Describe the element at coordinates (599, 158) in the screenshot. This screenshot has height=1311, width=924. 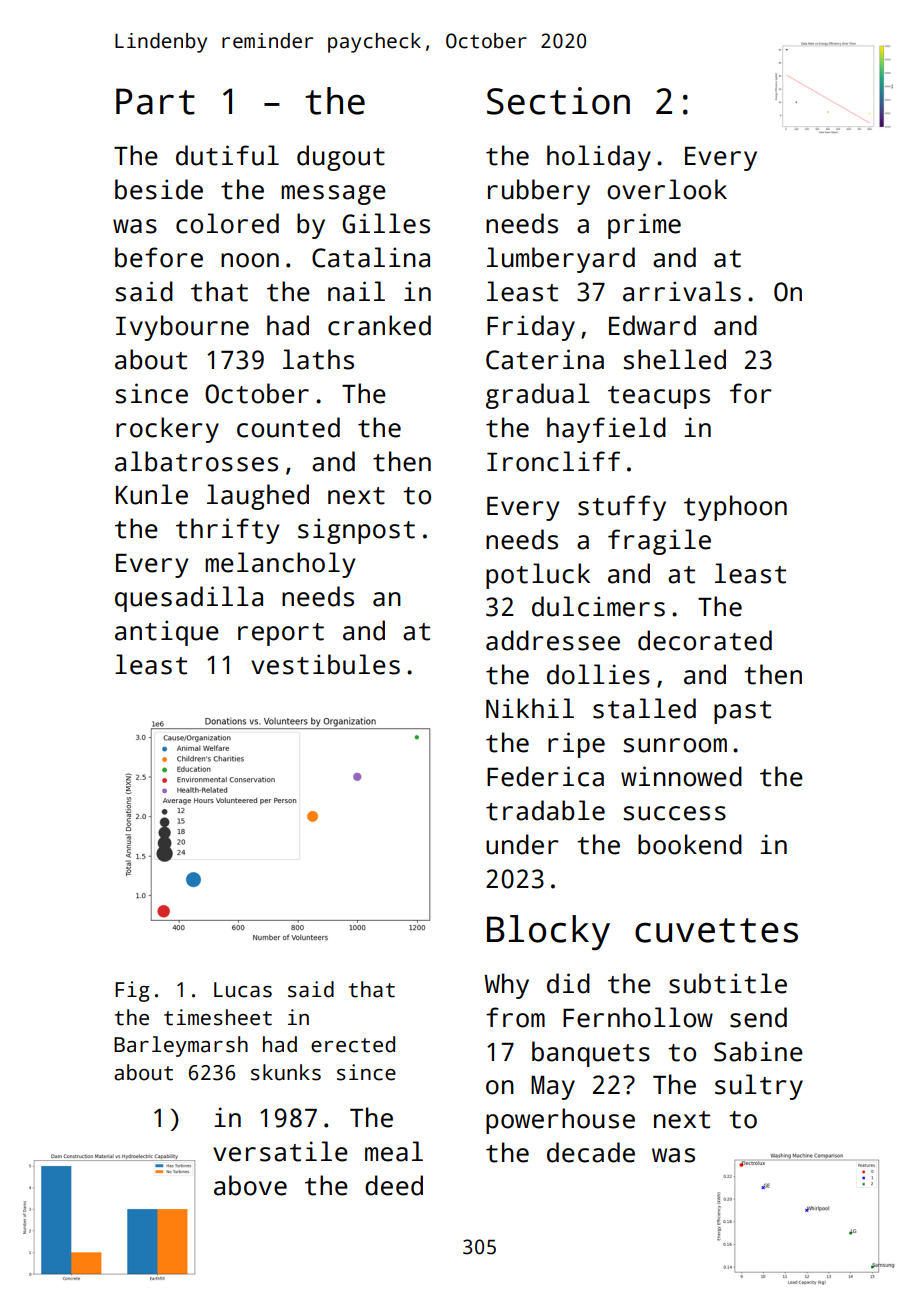
I see `holiday` at that location.
